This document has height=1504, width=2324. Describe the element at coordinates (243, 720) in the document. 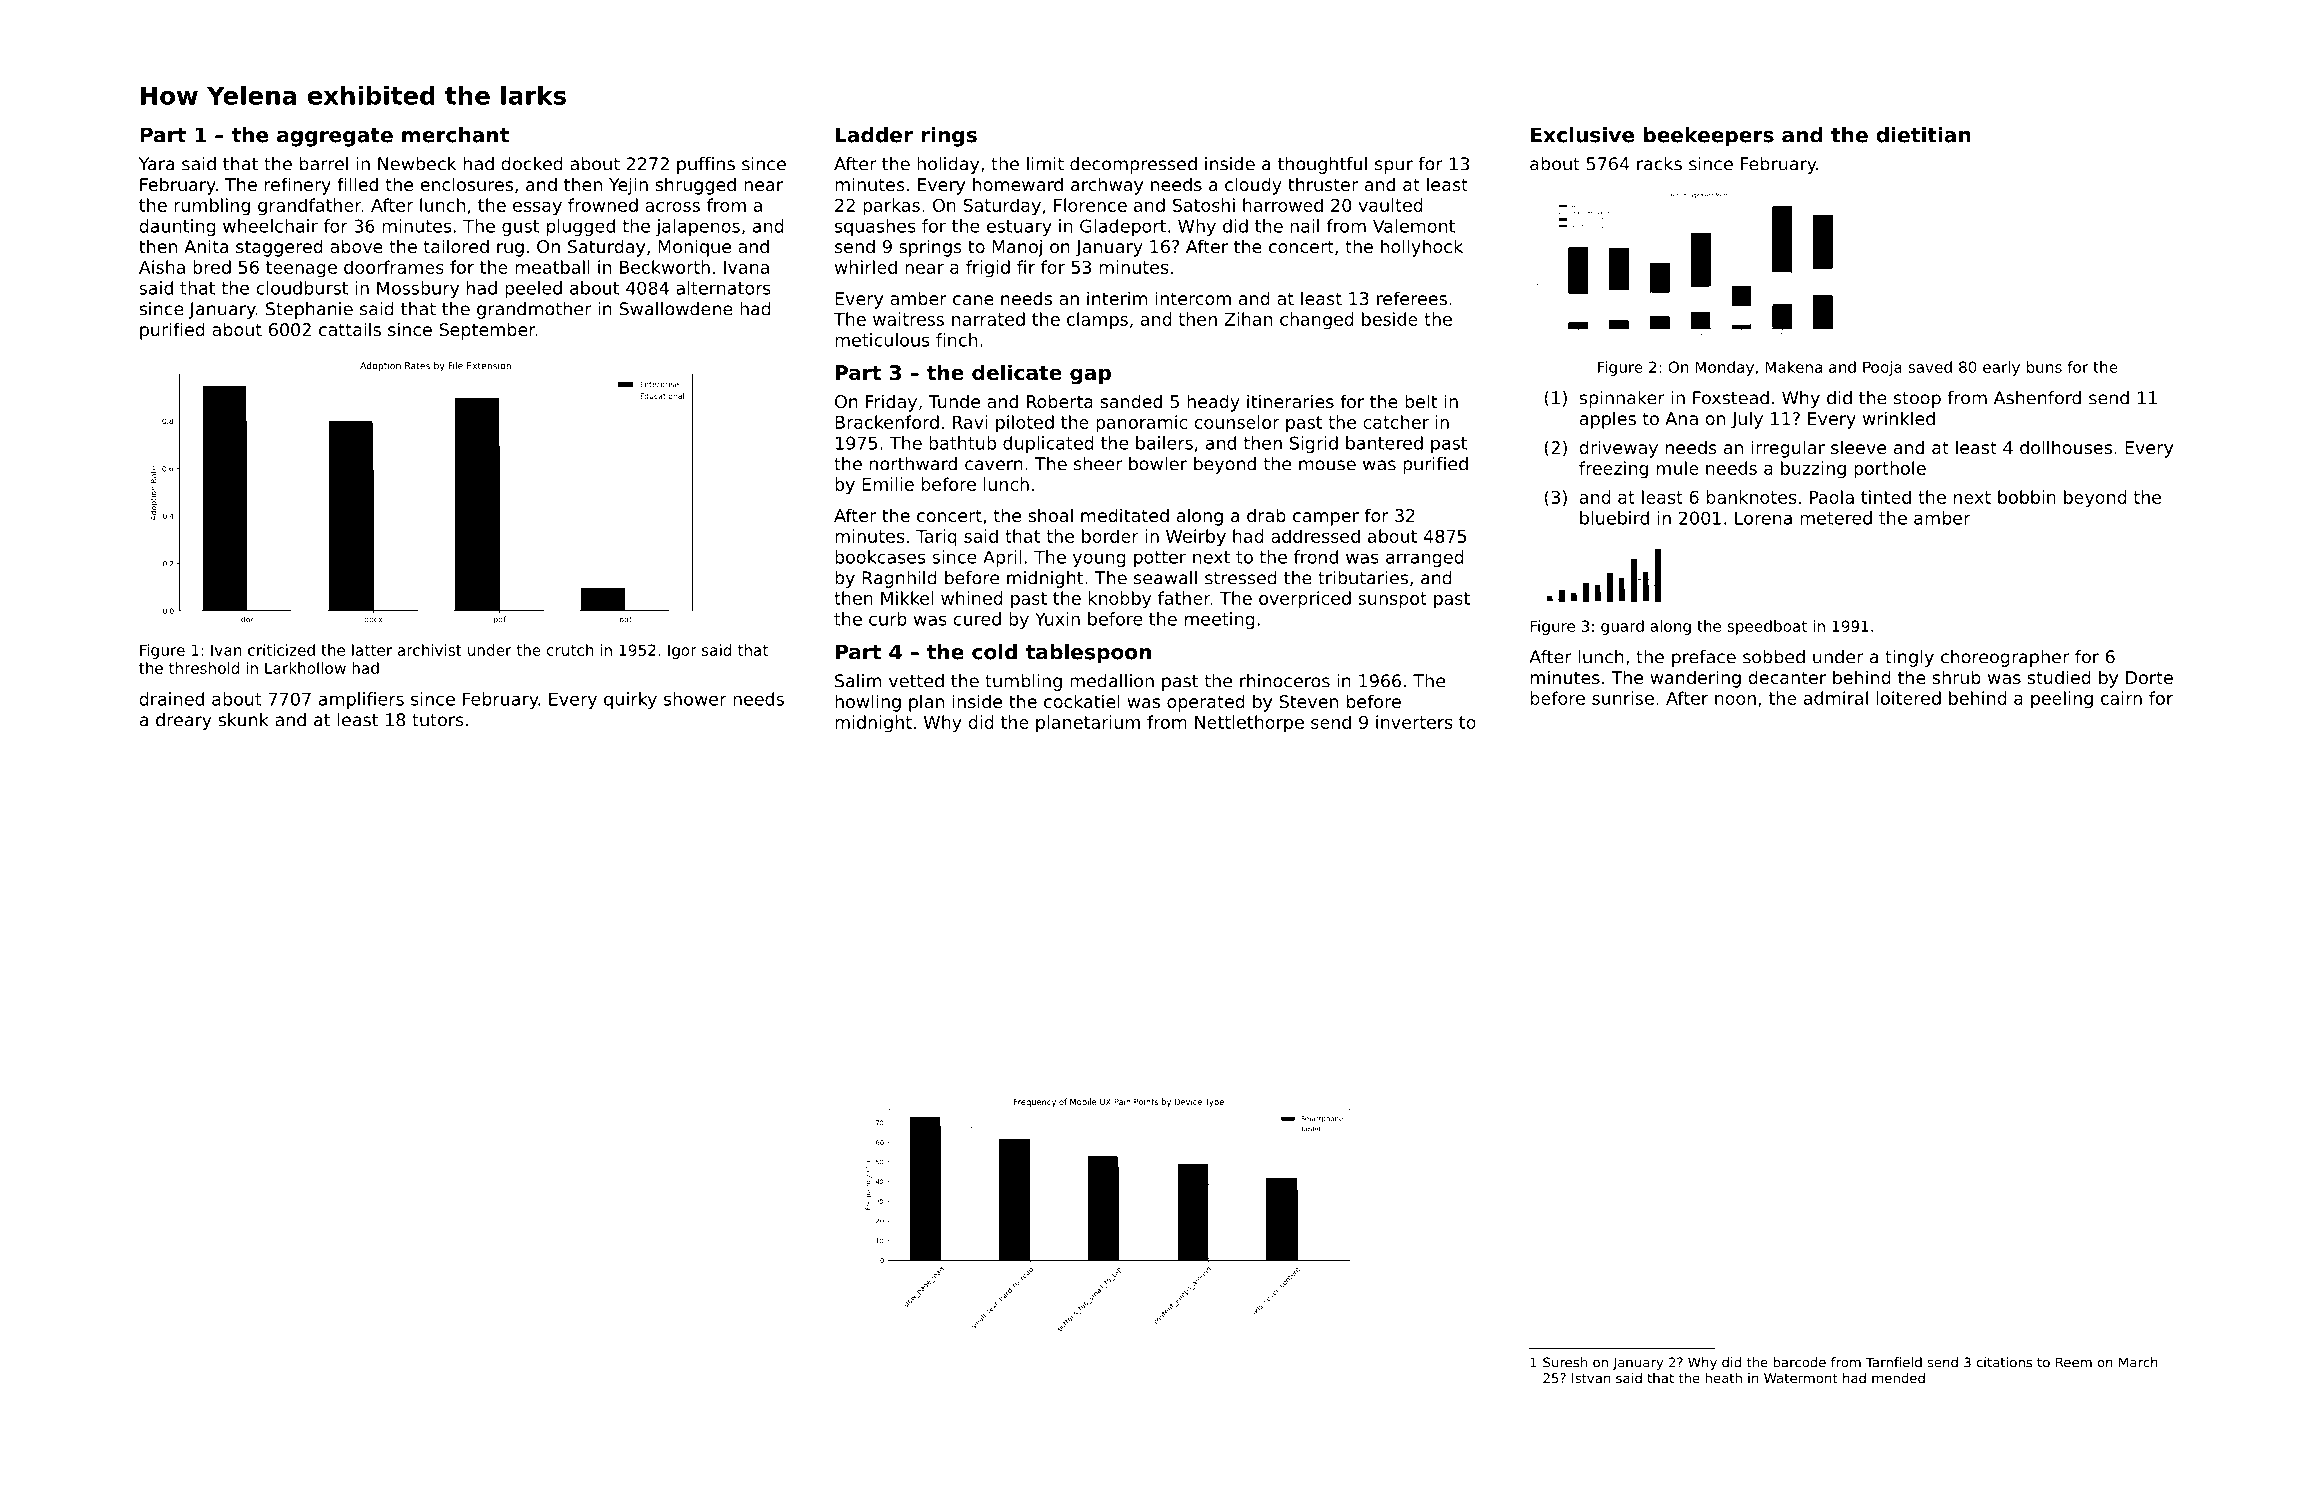

I see `skunk` at that location.
